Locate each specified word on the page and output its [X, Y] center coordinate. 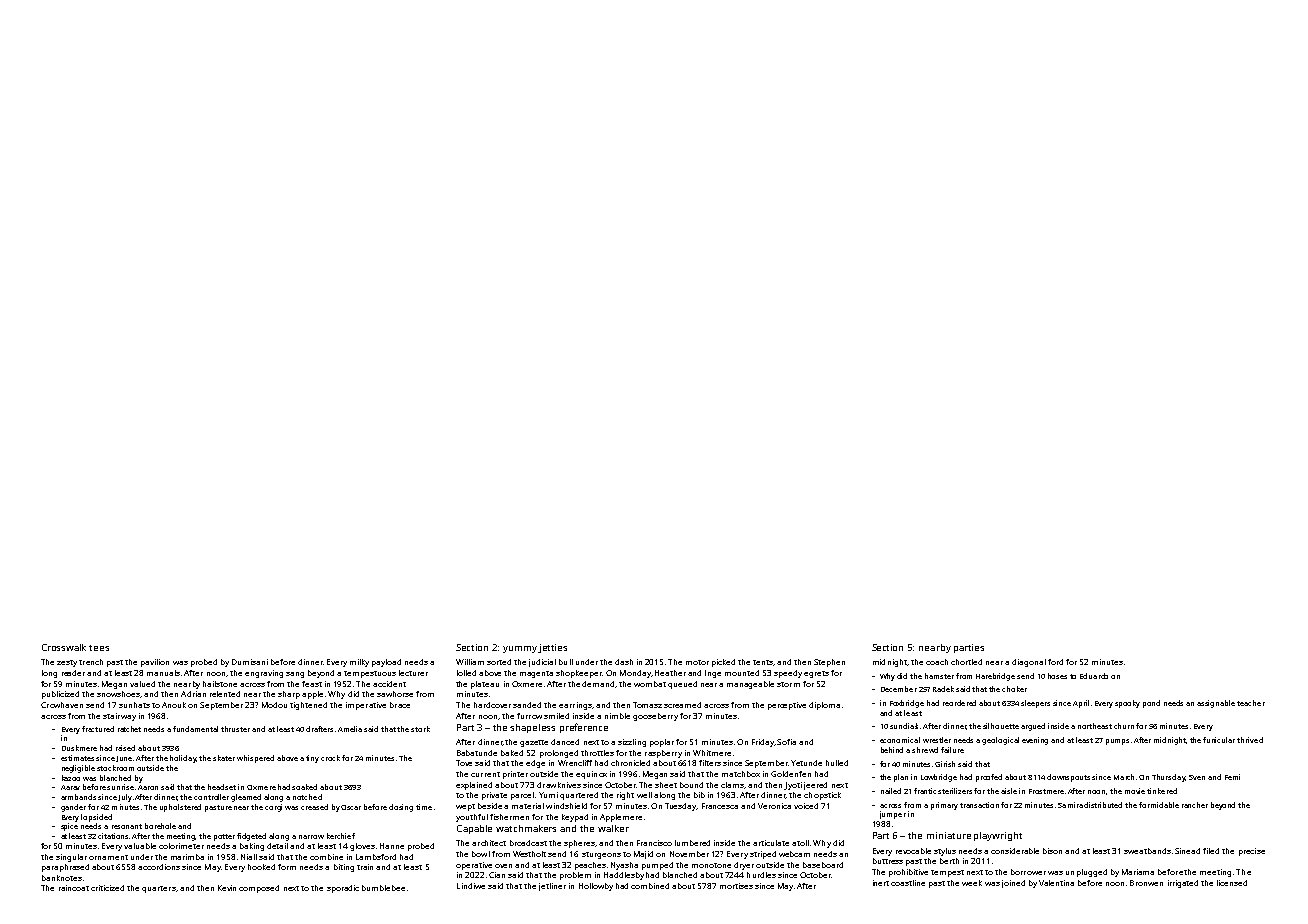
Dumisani [250, 662]
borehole [160, 826]
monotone [711, 865]
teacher [1251, 703]
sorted [499, 662]
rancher [1195, 805]
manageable [750, 685]
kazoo [71, 778]
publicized [60, 695]
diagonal [1029, 663]
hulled [837, 763]
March [1124, 777]
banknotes [62, 878]
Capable [474, 829]
